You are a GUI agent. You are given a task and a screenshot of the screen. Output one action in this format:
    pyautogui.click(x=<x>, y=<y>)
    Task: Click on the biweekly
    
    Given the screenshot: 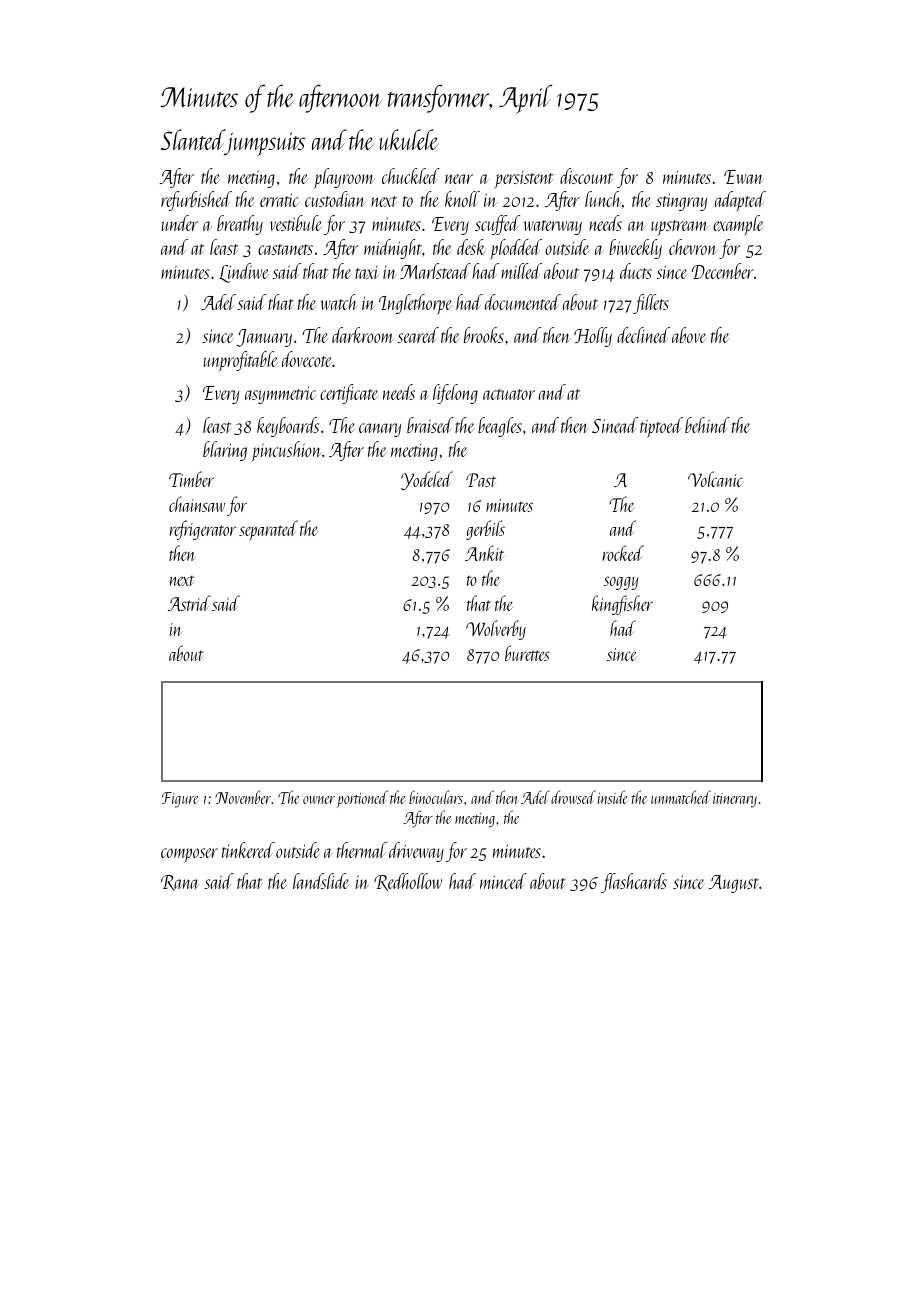 What is the action you would take?
    pyautogui.click(x=635, y=249)
